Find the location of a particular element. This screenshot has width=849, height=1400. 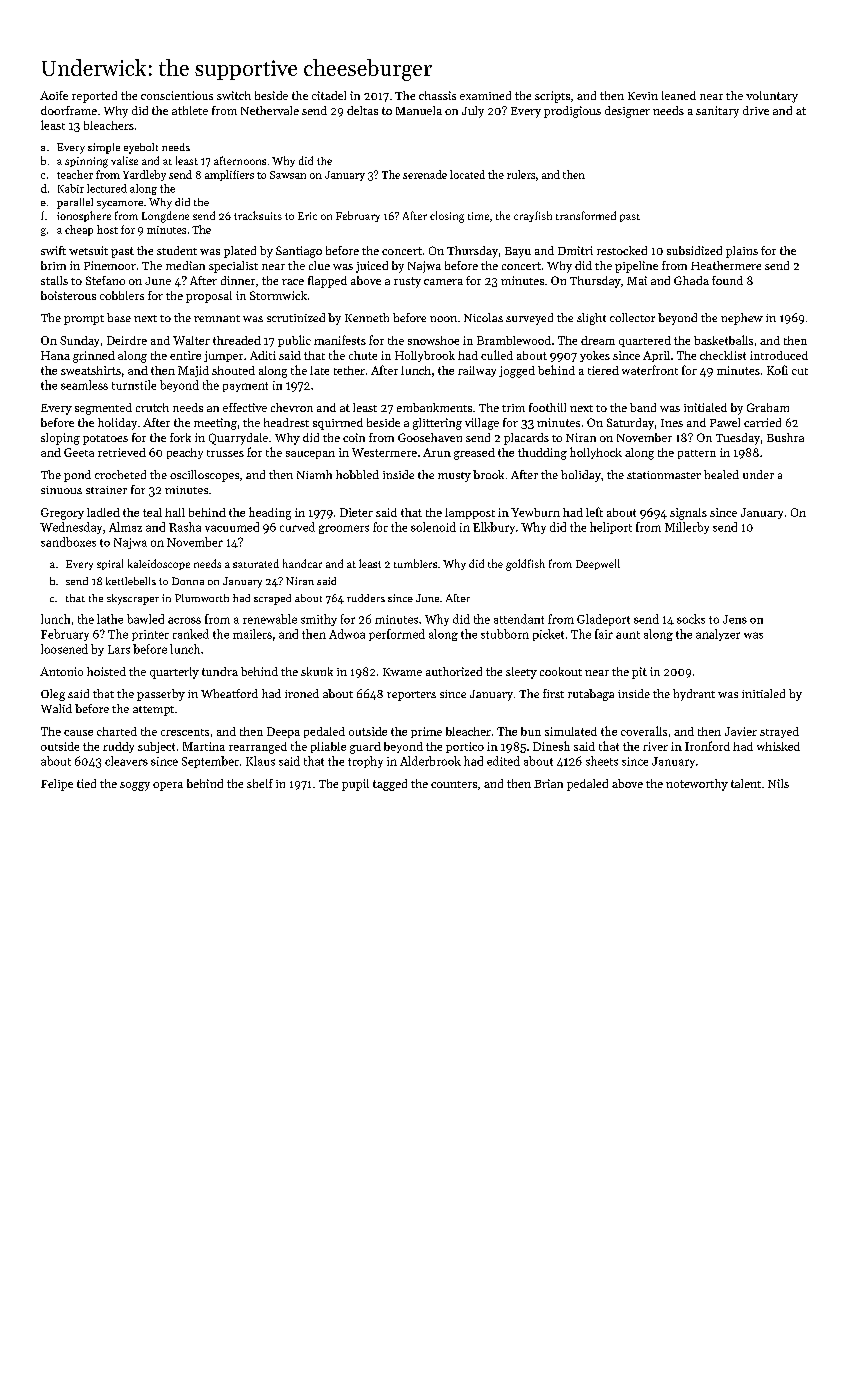

Oleg is located at coordinates (53, 695).
